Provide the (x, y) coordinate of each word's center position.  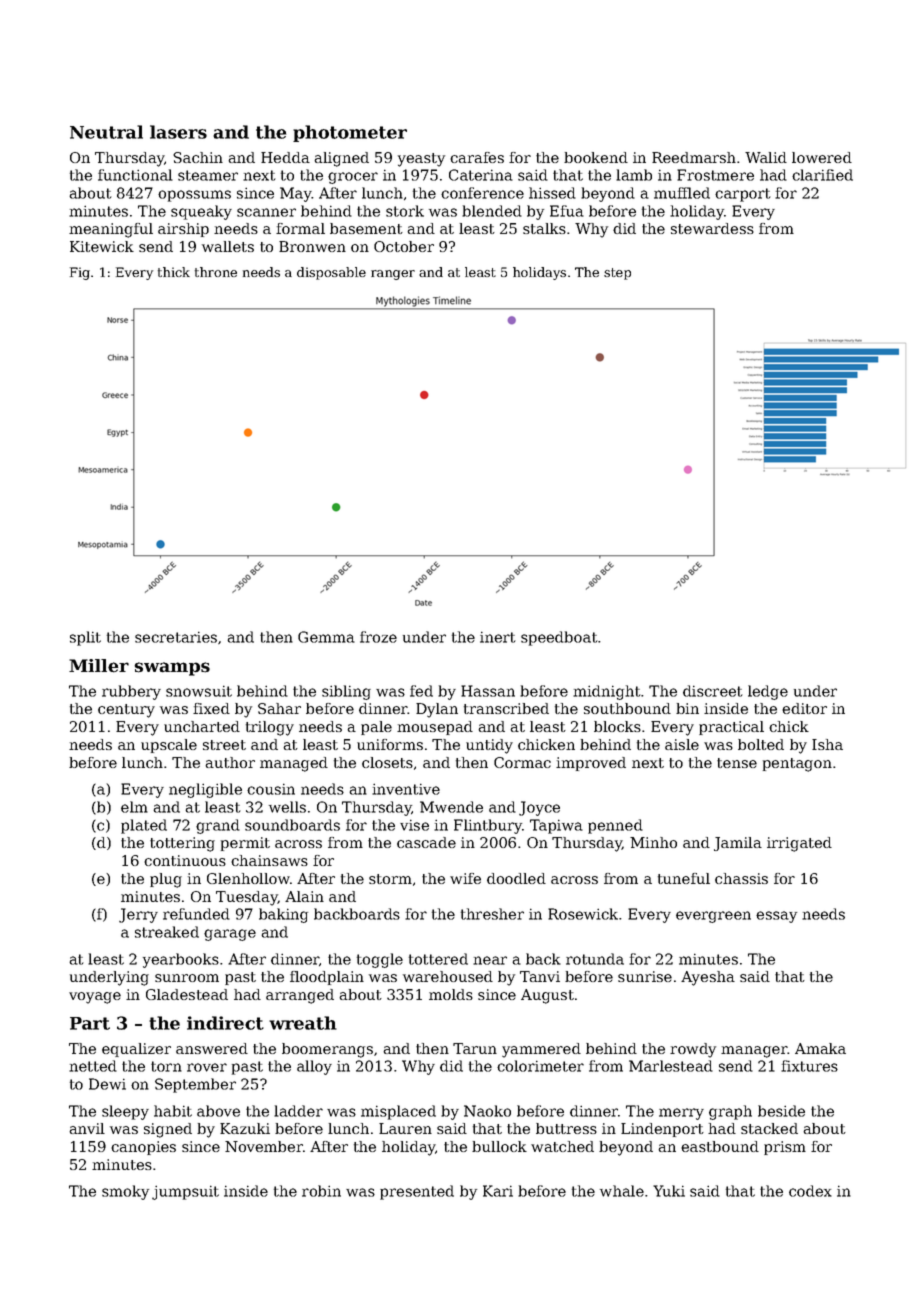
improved (591, 764)
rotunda (595, 959)
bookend (596, 157)
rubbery (131, 692)
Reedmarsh (694, 157)
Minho (653, 842)
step (617, 274)
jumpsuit (185, 1192)
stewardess (712, 228)
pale (376, 728)
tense (737, 763)
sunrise (645, 976)
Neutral (106, 132)
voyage (95, 998)
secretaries (176, 637)
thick (174, 272)
